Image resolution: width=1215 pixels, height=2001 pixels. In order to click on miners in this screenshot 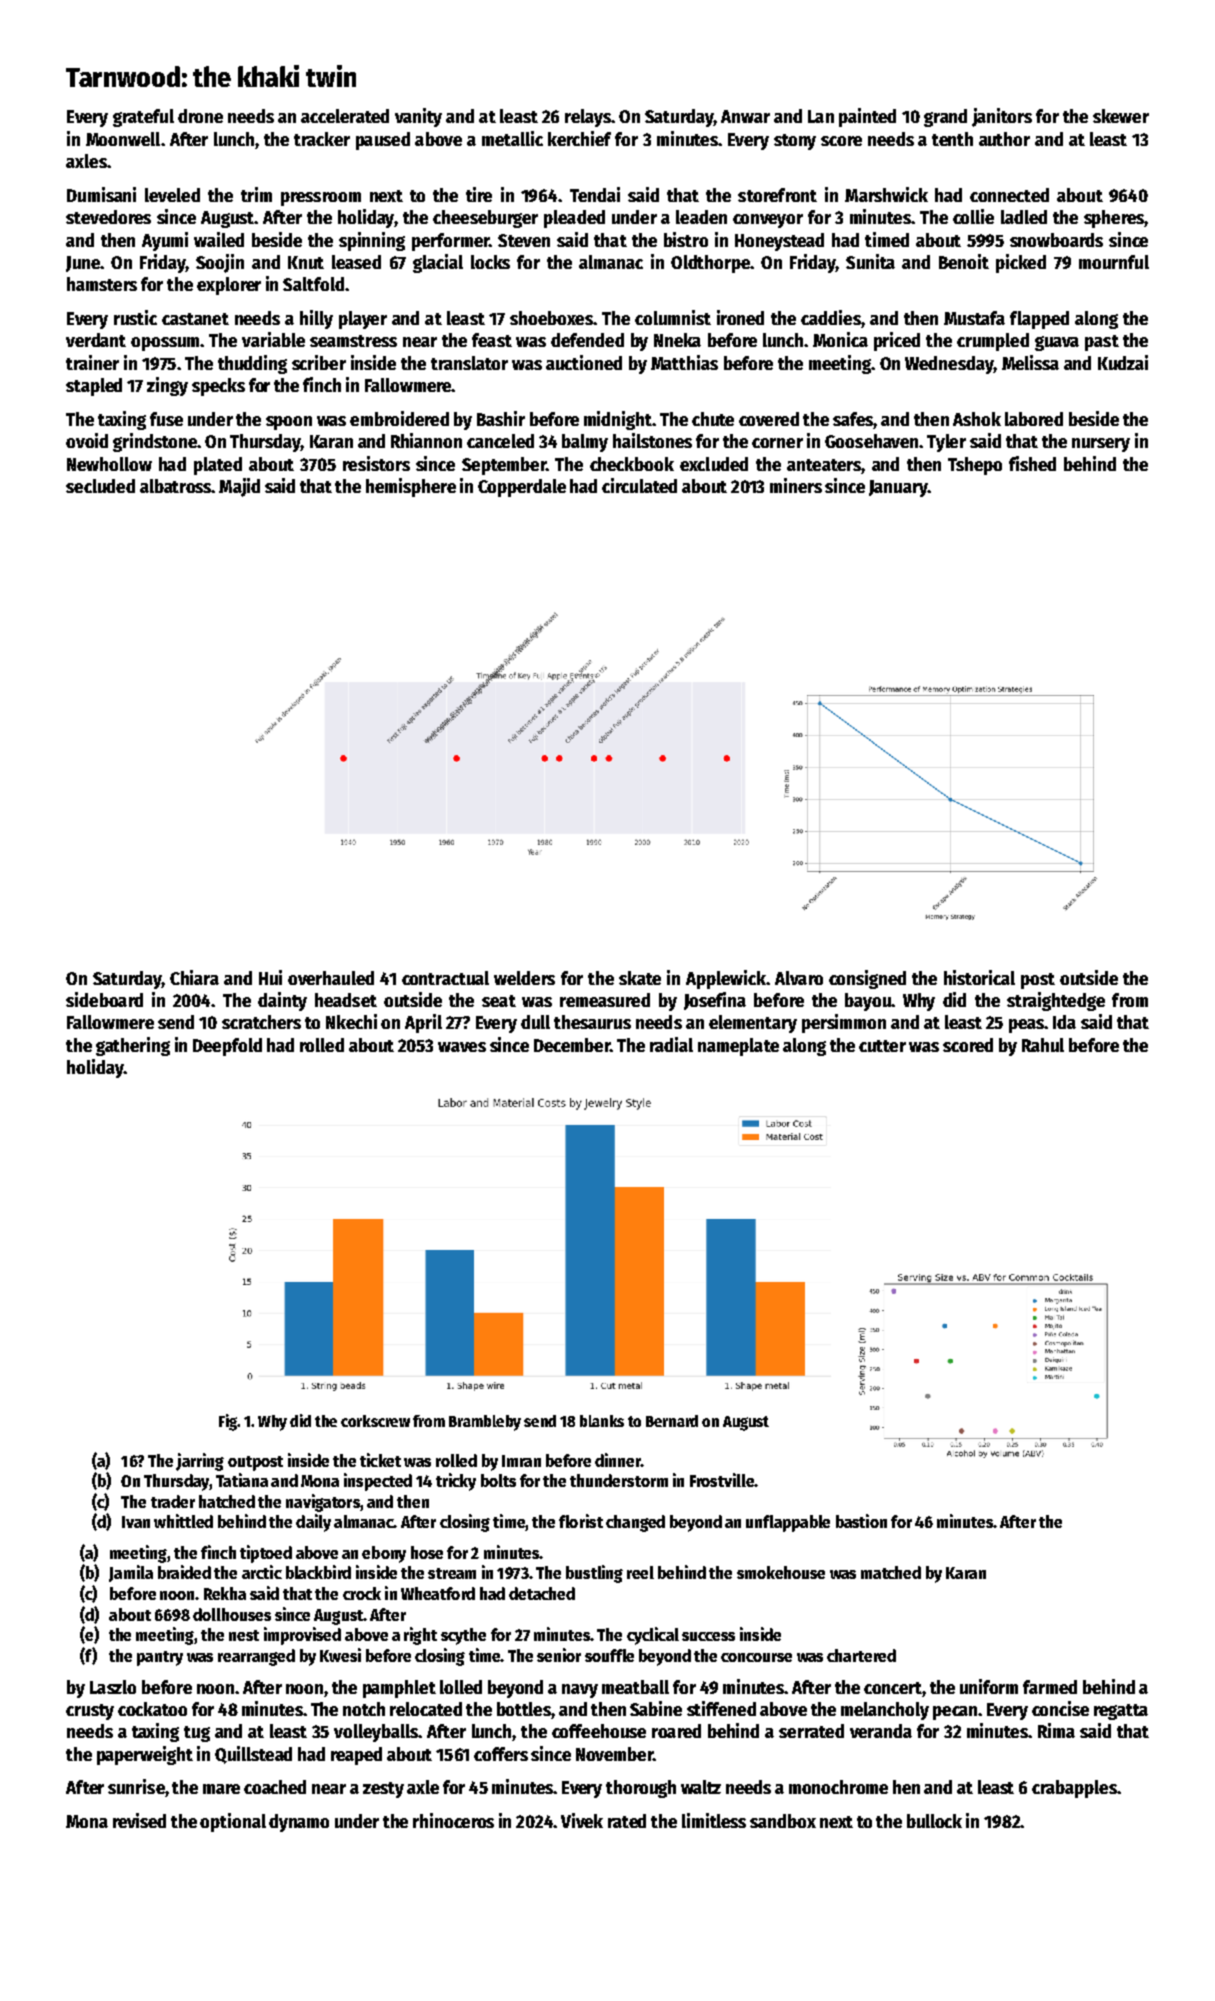, I will do `click(796, 485)`.
